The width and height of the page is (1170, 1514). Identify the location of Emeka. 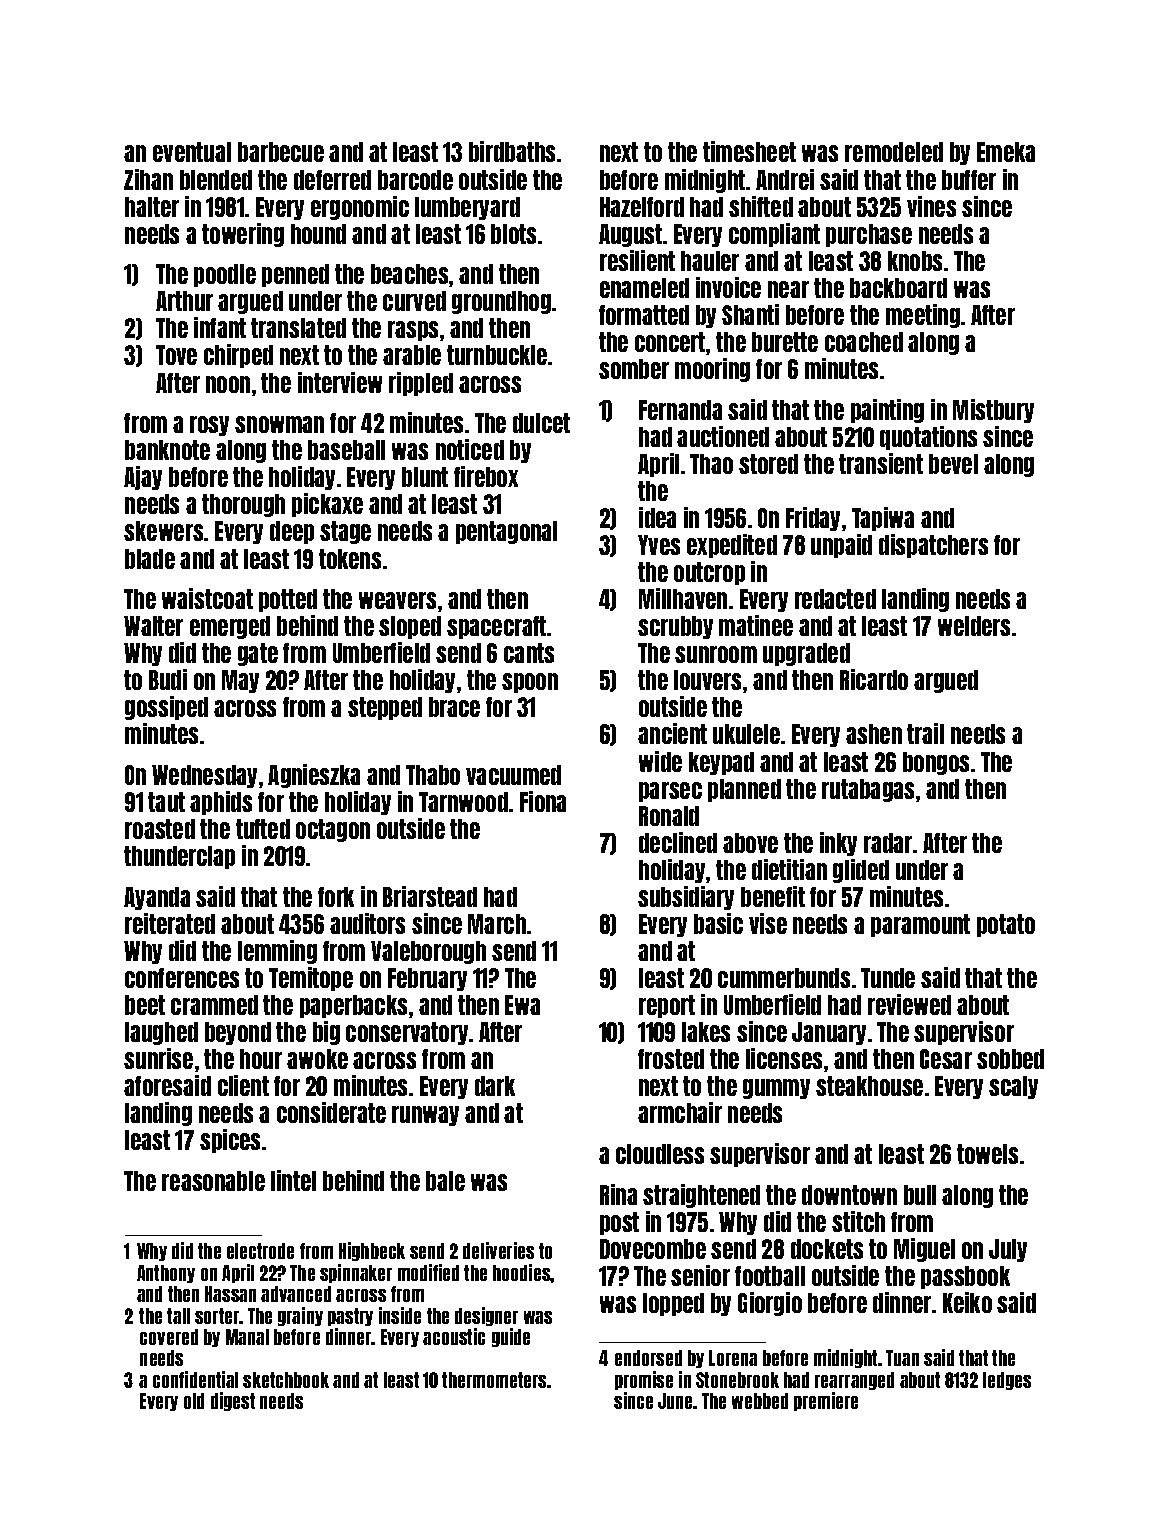
(1006, 152).
